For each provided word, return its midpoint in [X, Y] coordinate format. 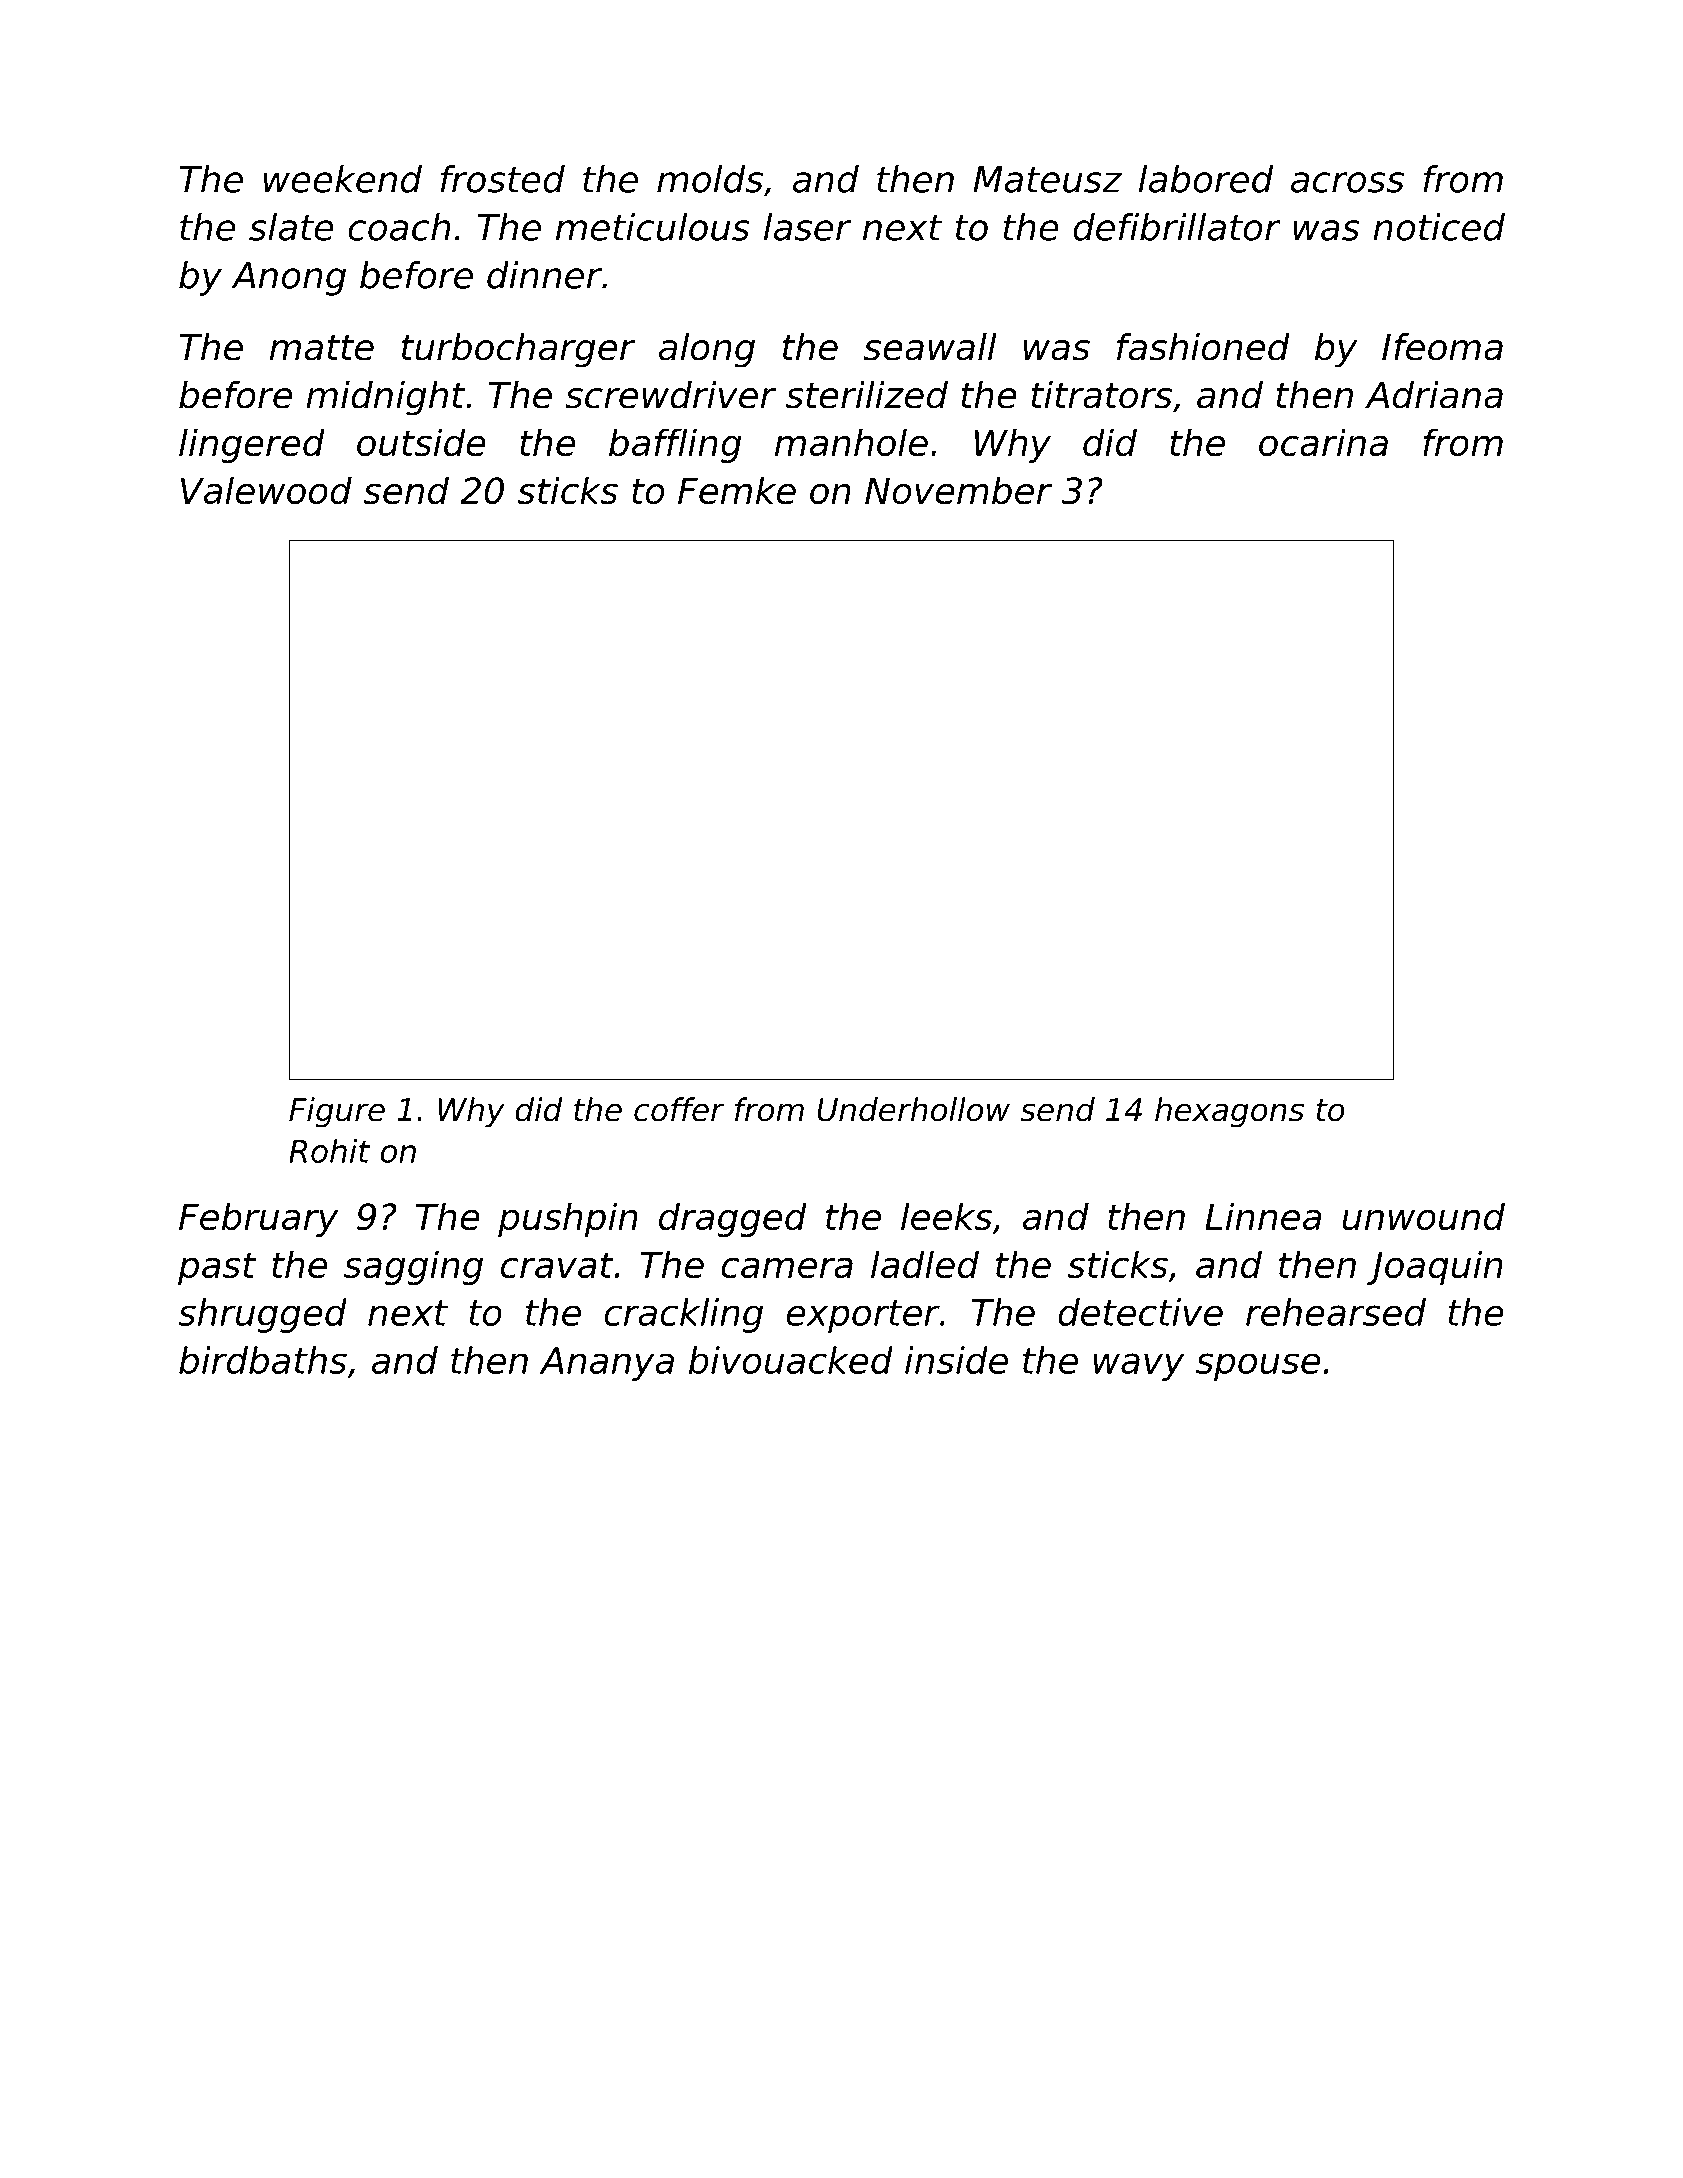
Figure [337, 1112]
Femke [737, 490]
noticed [1439, 227]
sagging [413, 1267]
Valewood [266, 490]
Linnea [1263, 1216]
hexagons [1229, 1112]
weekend [343, 179]
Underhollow [913, 1109]
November [958, 490]
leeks [946, 1216]
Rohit [329, 1151]
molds [710, 179]
